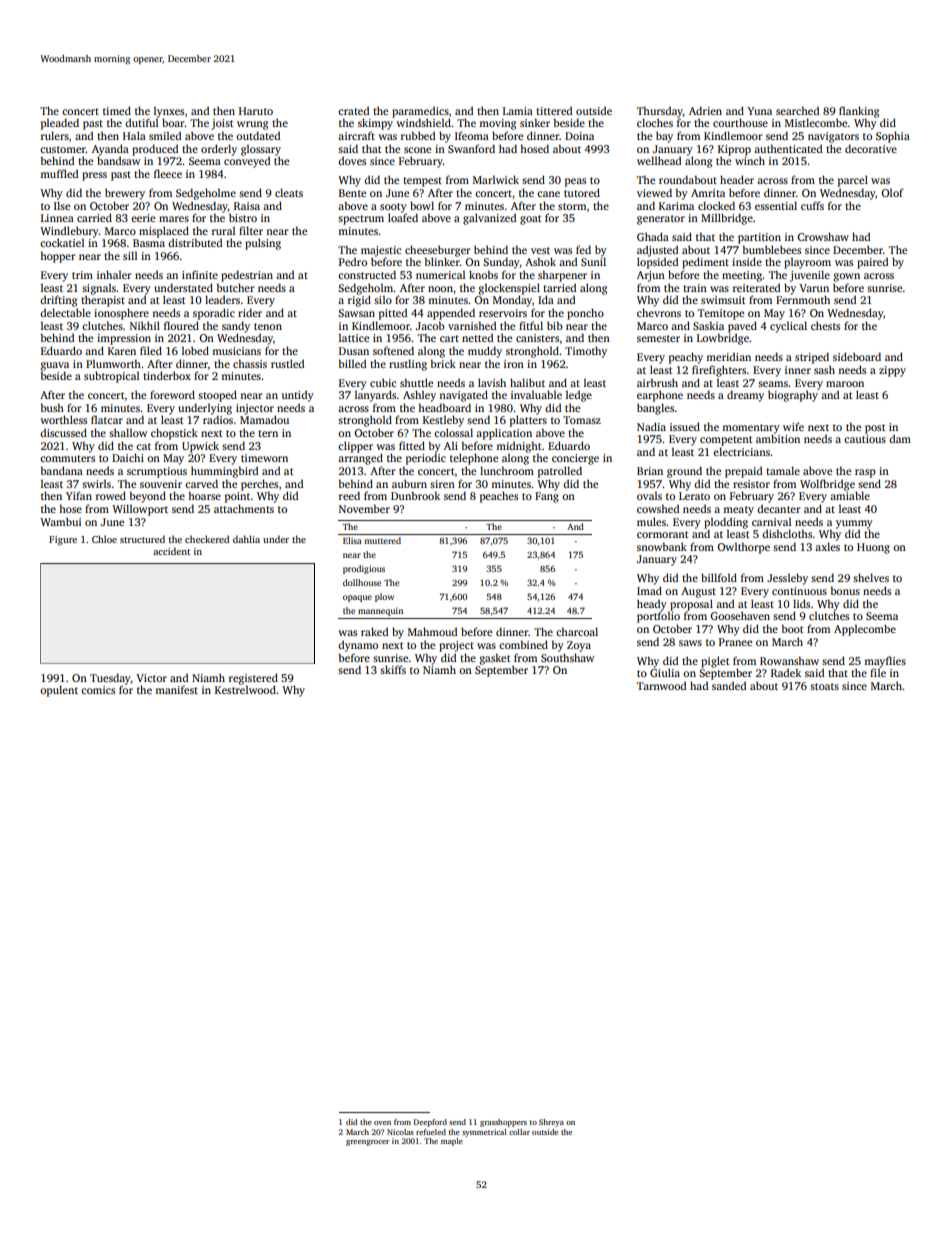 Image resolution: width=952 pixels, height=1233 pixels. Describe the element at coordinates (63, 541) in the screenshot. I see `Figure` at that location.
